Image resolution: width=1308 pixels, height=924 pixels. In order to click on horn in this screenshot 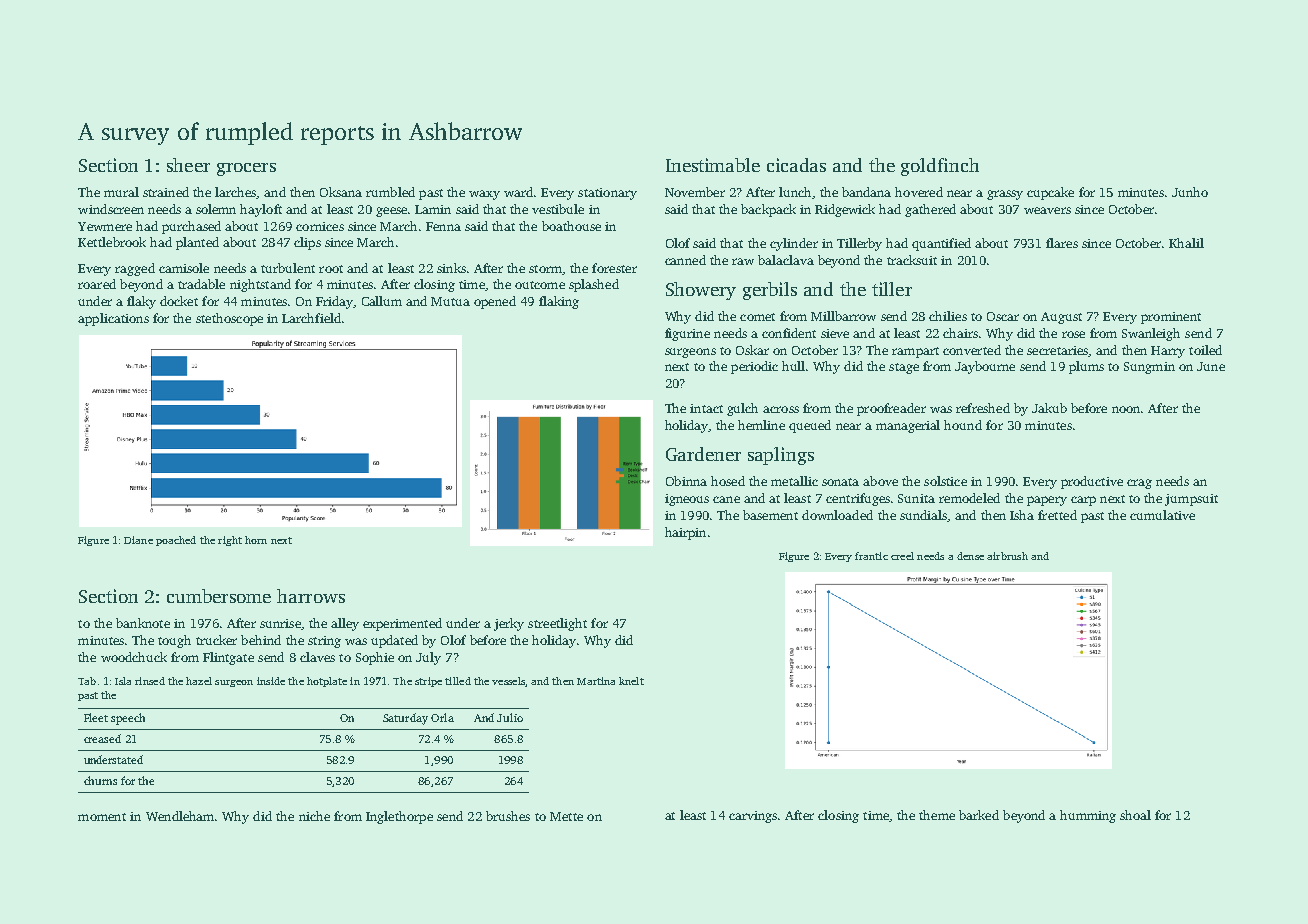, I will do `click(256, 540)`.
